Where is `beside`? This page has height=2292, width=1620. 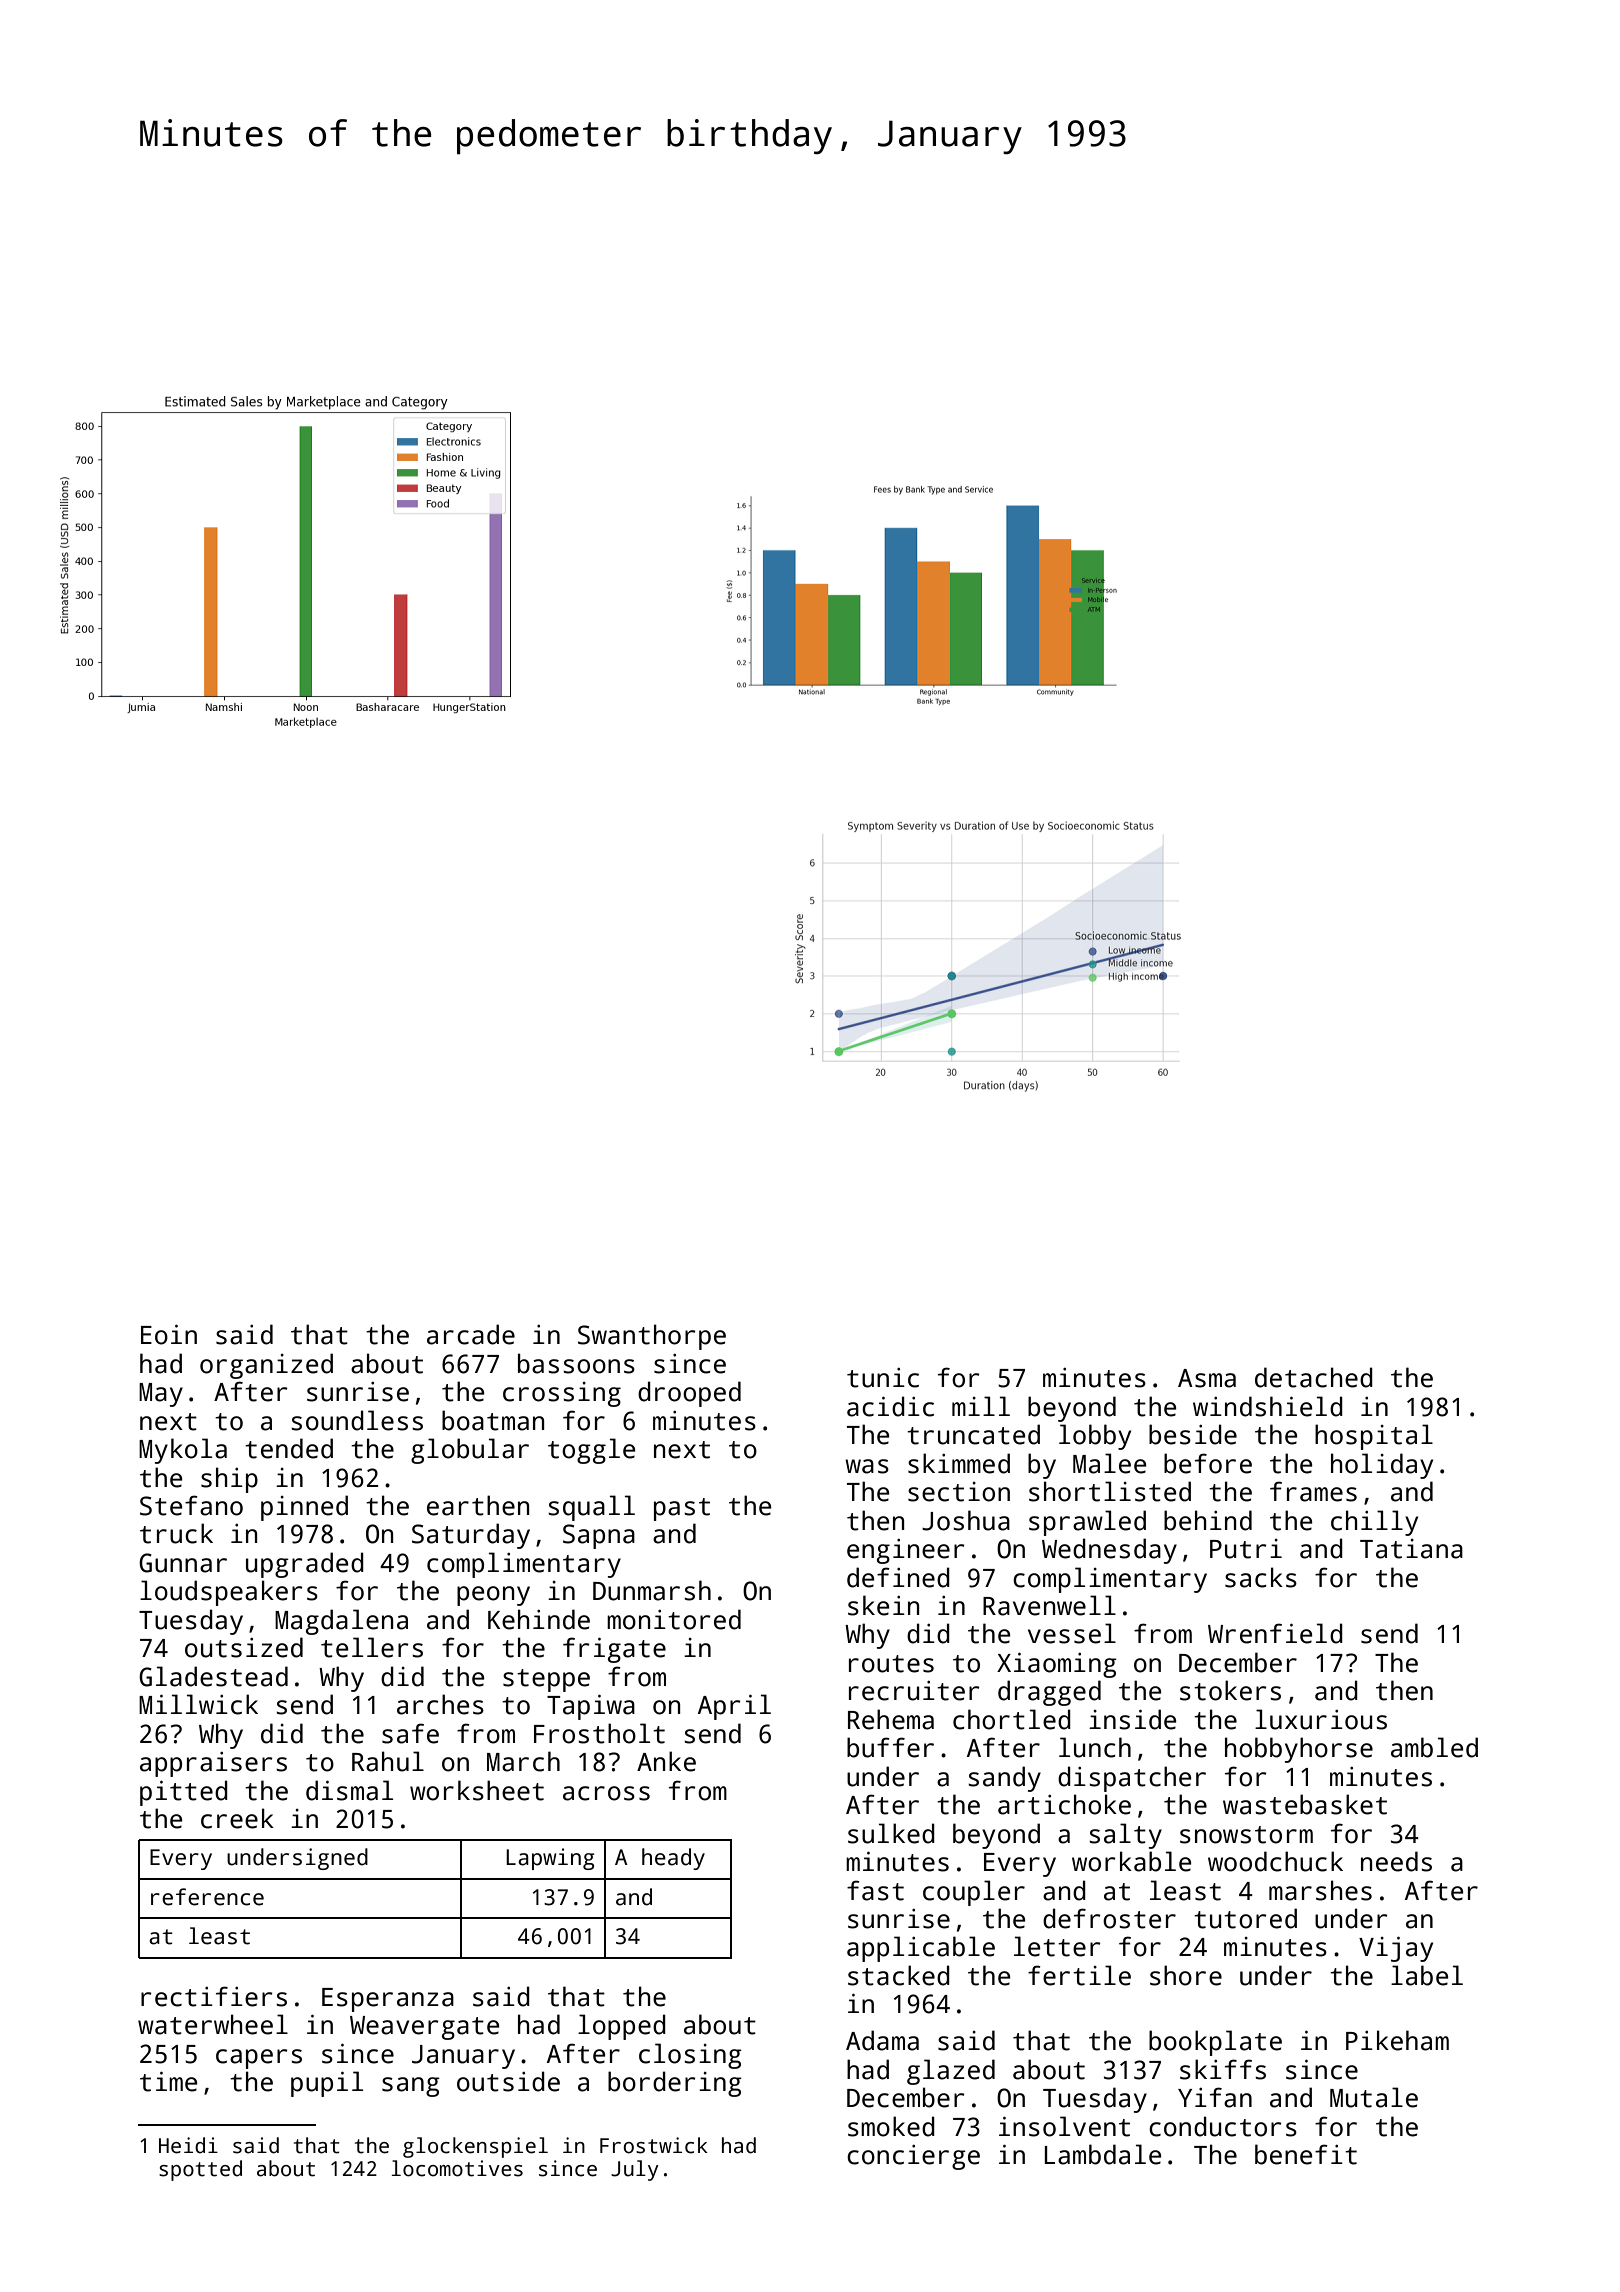
beside is located at coordinates (1193, 1434).
